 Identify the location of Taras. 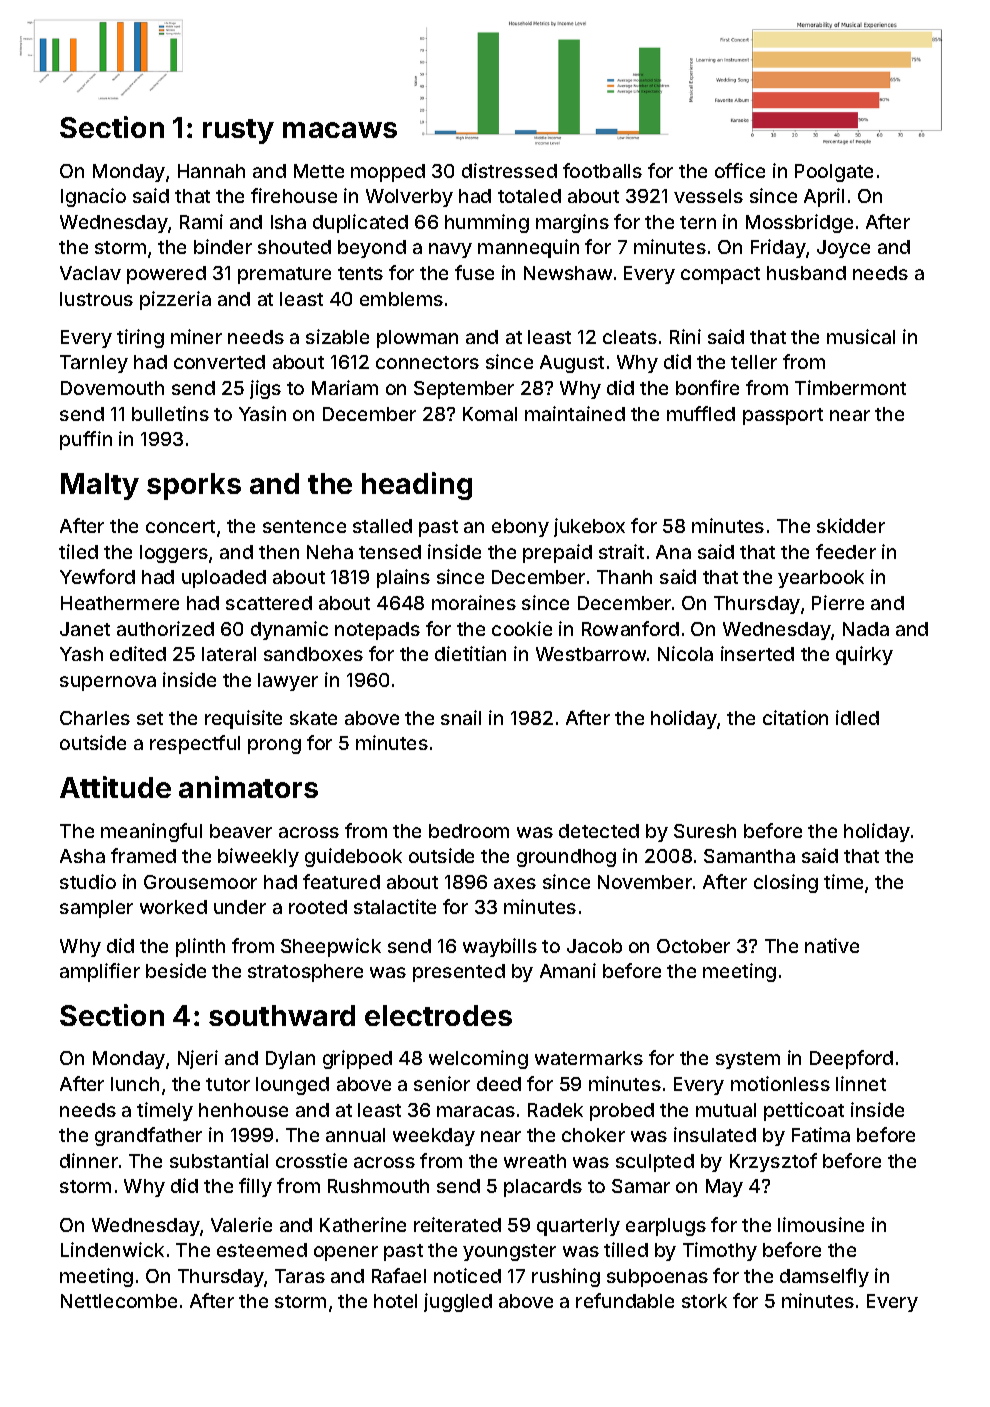
(300, 1276).
